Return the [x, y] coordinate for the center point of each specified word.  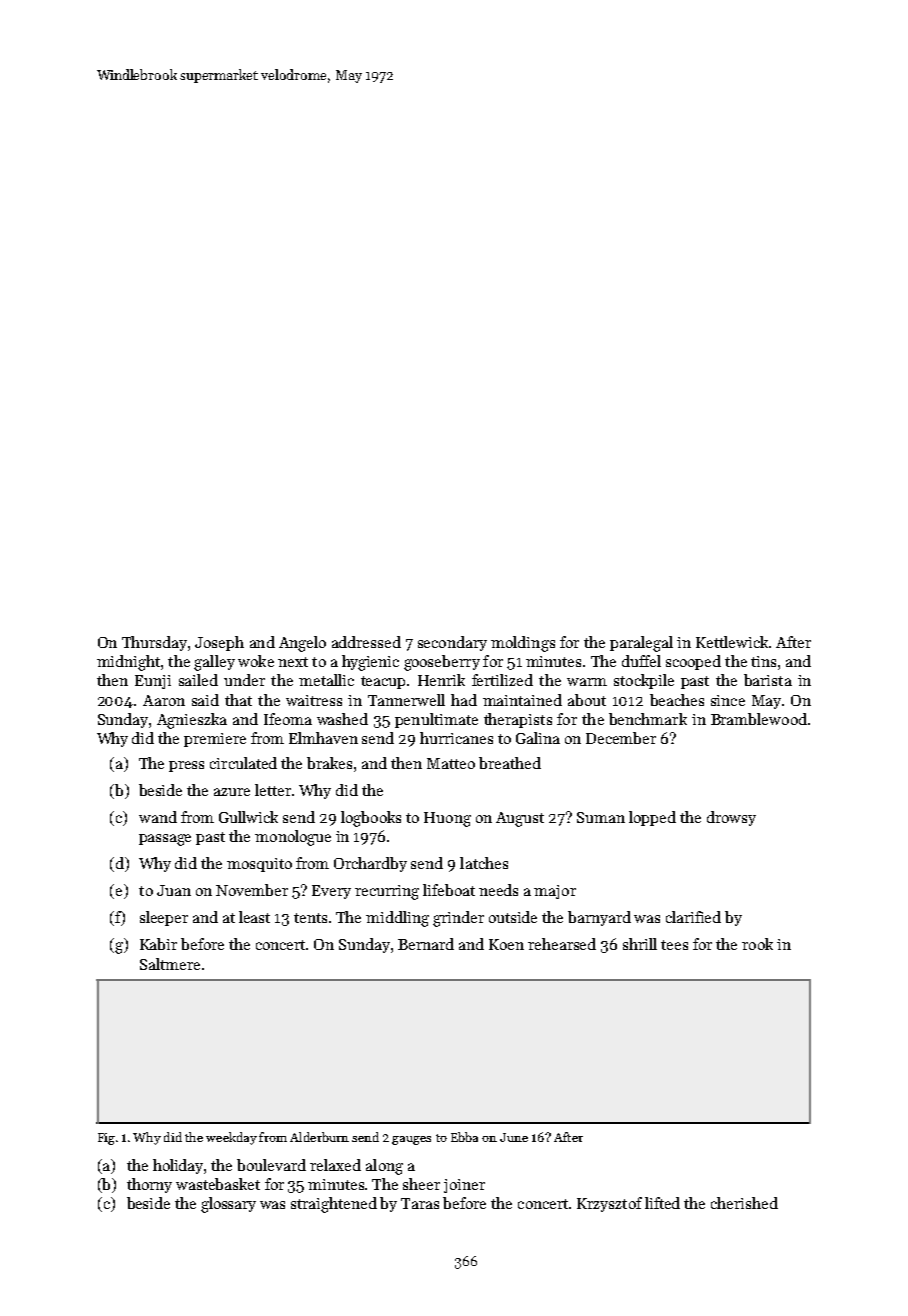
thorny [149, 1185]
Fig [106, 1139]
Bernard [426, 944]
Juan [174, 890]
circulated [243, 763]
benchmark [648, 719]
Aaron [164, 700]
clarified [693, 917]
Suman [601, 817]
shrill [640, 944]
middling [397, 919]
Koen [506, 944]
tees [674, 945]
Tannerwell [406, 700]
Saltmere [170, 964]
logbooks [371, 819]
